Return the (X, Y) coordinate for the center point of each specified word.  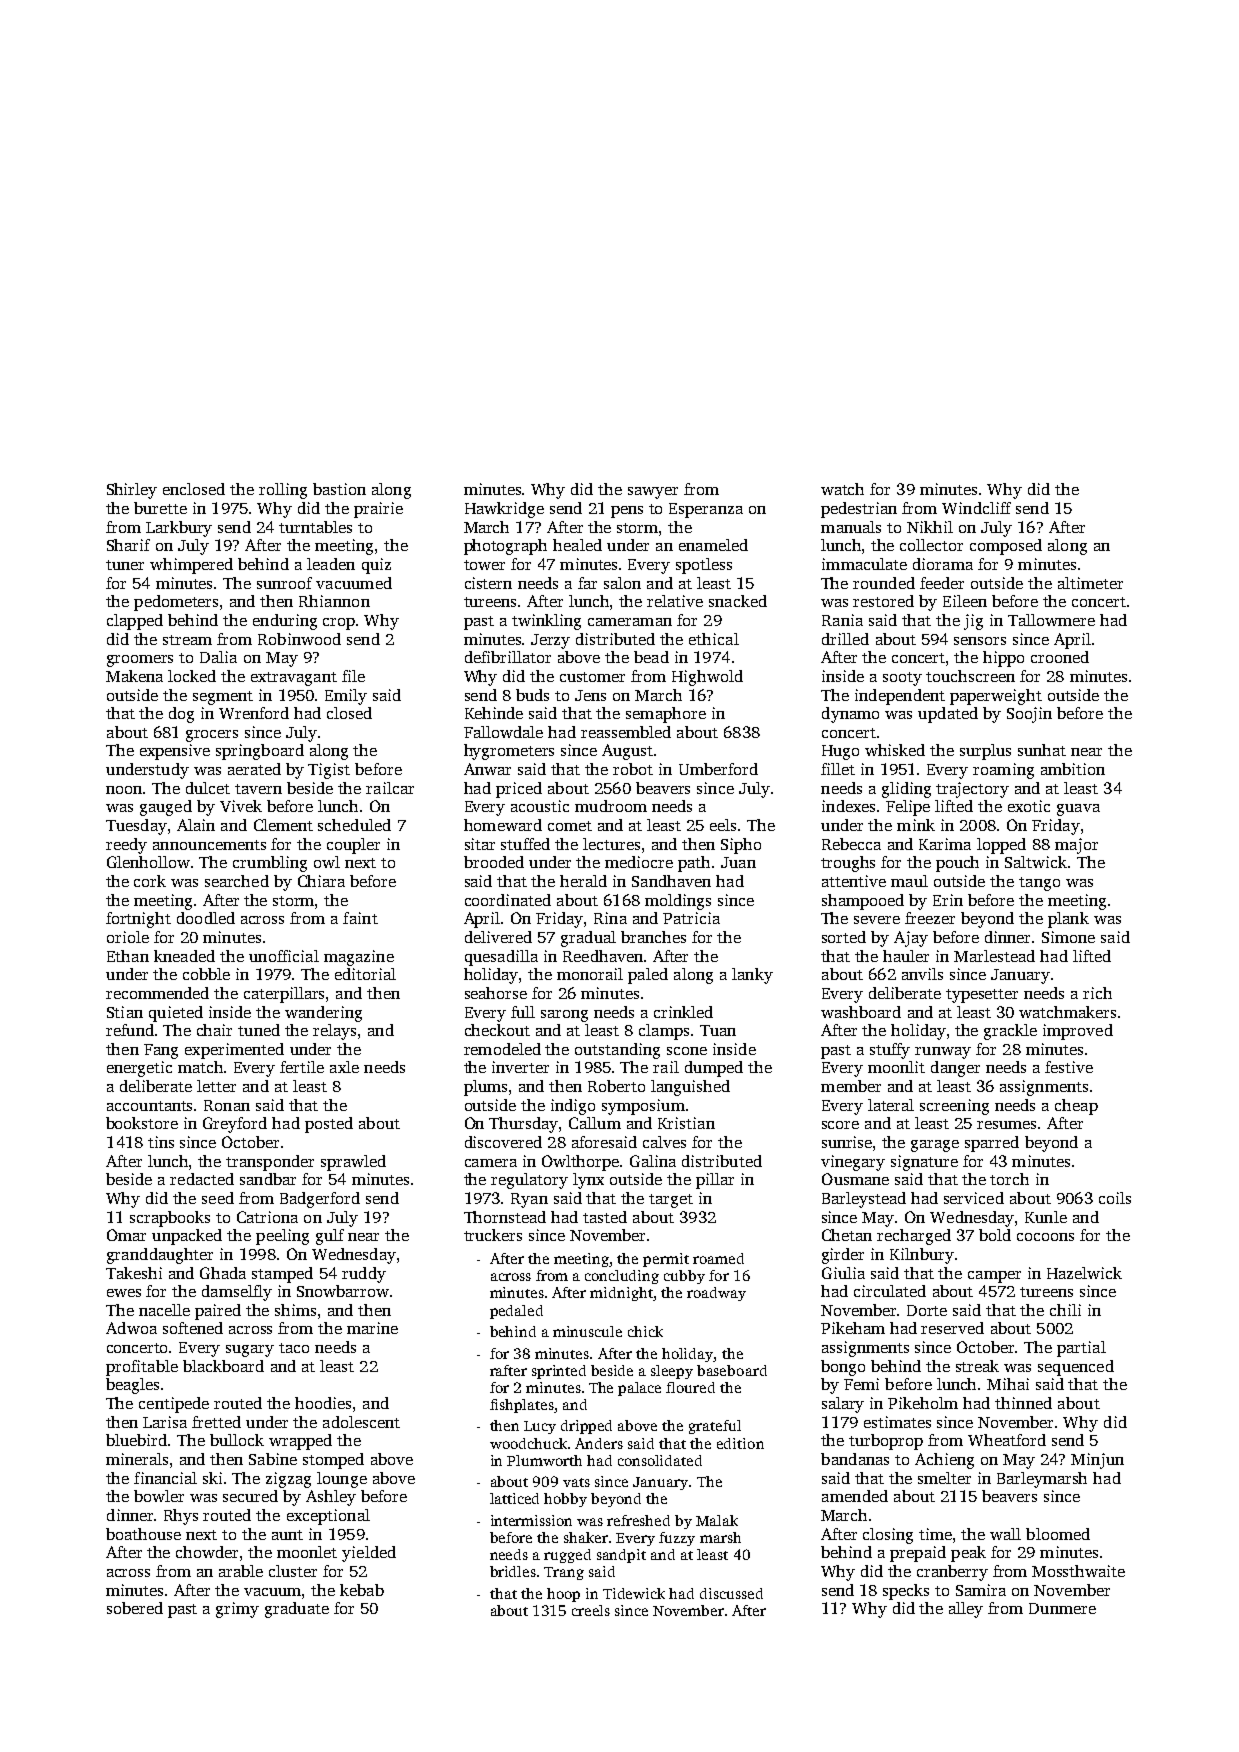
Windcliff (976, 508)
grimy (237, 1610)
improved (1078, 1032)
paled (648, 976)
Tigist (329, 771)
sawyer (653, 493)
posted (329, 1125)
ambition (1073, 769)
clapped (135, 622)
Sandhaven (671, 881)
